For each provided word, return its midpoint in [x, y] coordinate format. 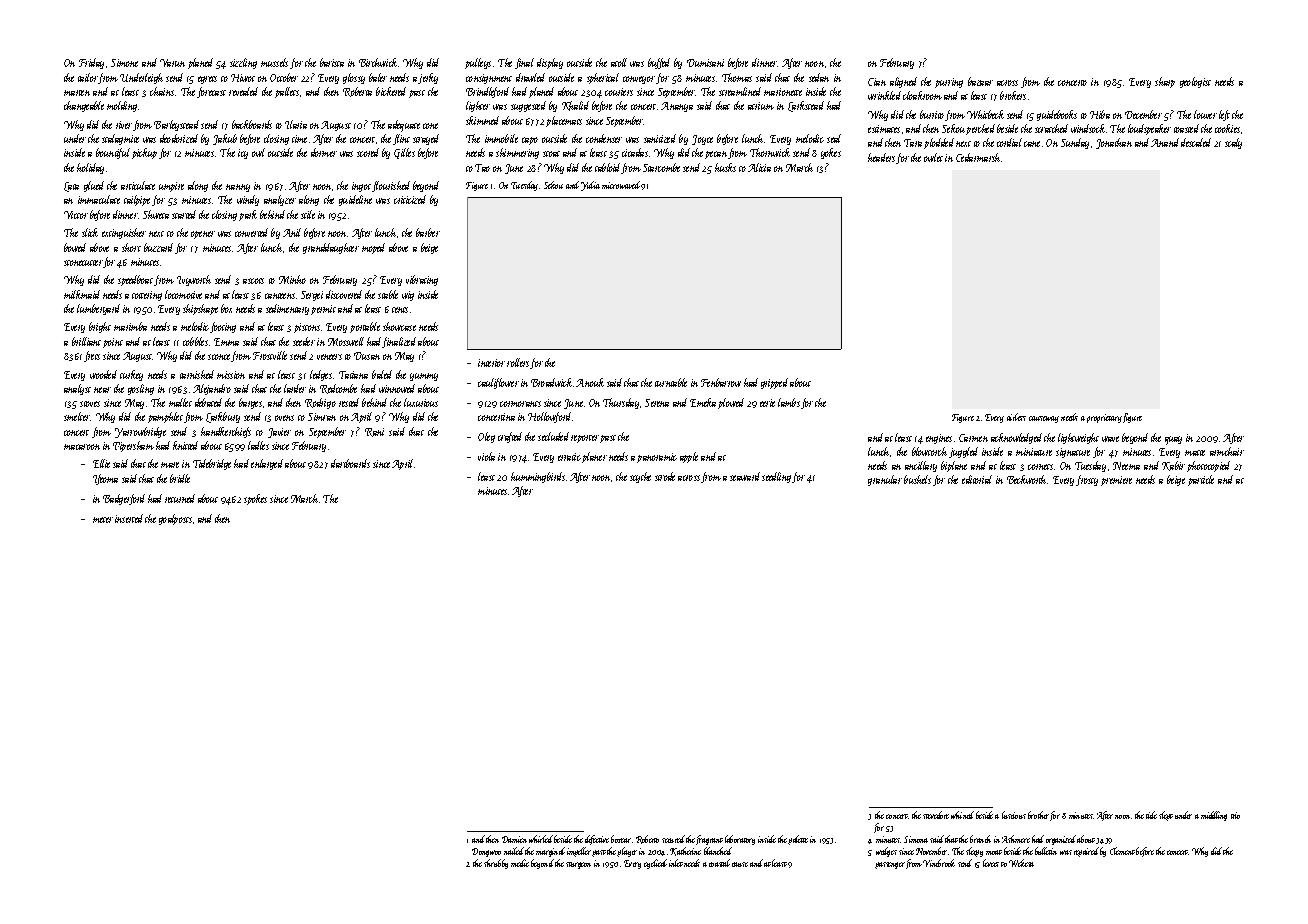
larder [295, 388]
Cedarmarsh [978, 157]
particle [1201, 480]
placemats [564, 121]
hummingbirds [538, 477]
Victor [76, 215]
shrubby [496, 864]
